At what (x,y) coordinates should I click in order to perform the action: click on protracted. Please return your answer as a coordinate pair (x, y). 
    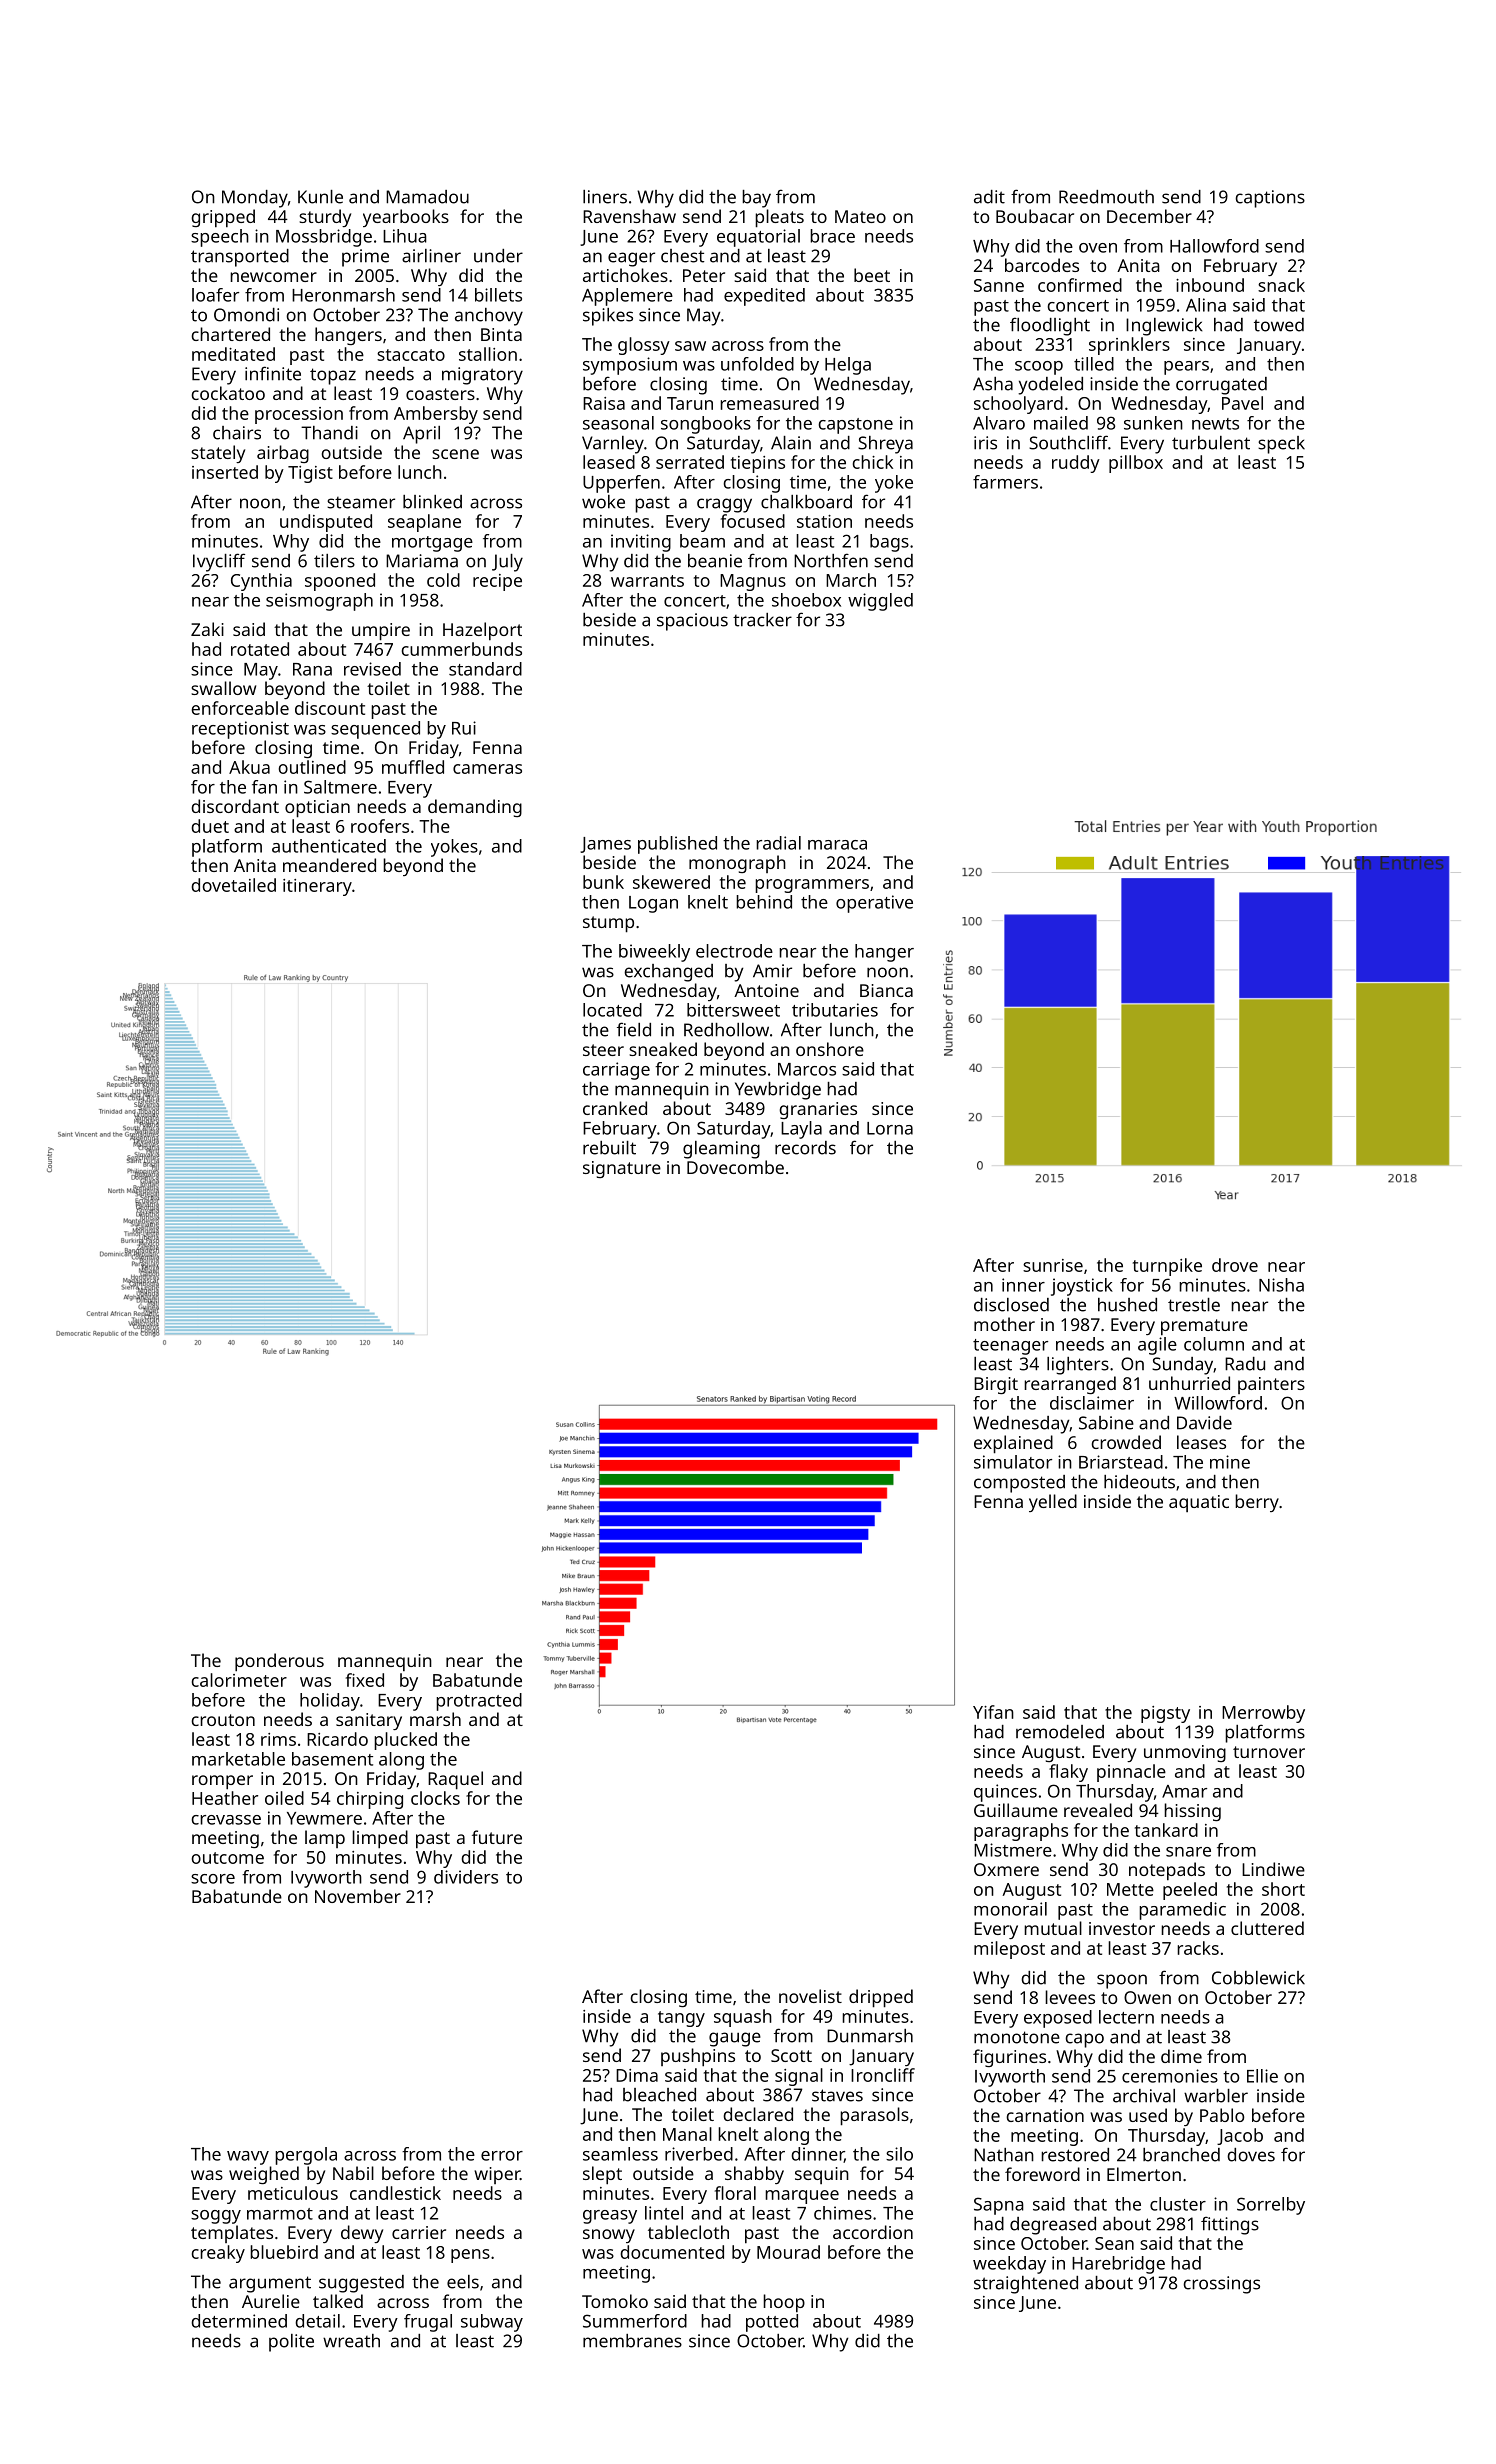
    Looking at the image, I should click on (479, 1702).
